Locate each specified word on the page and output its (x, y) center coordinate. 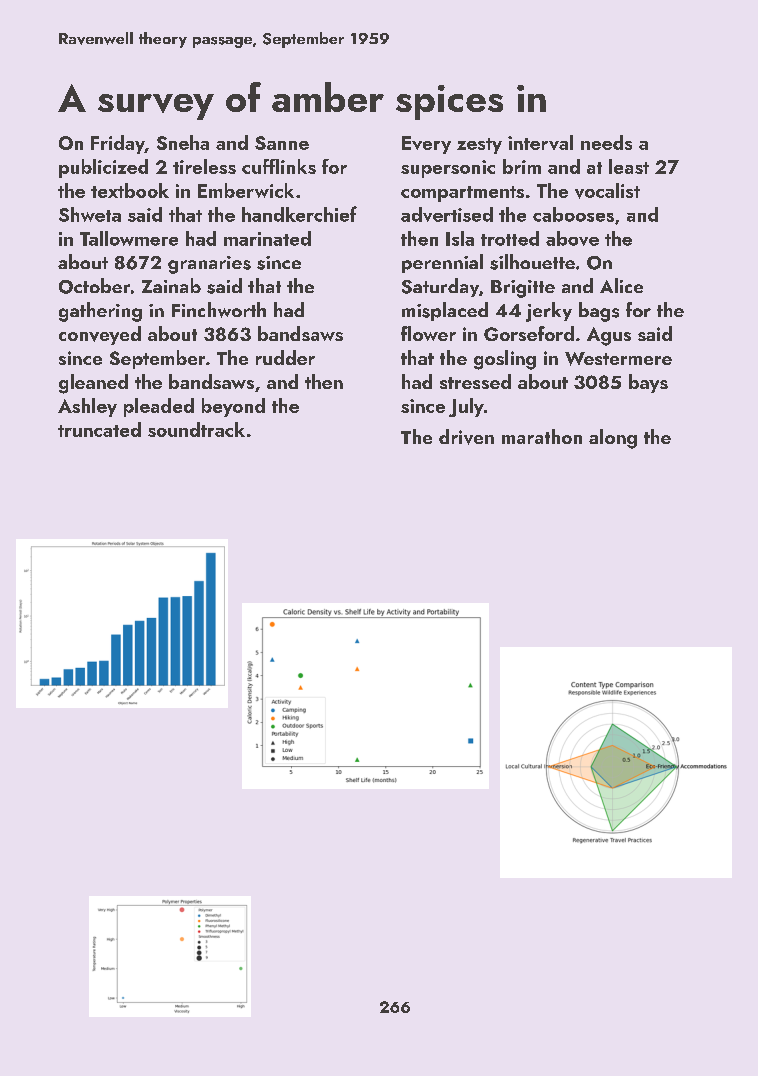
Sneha (183, 142)
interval (540, 142)
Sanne (282, 143)
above (572, 238)
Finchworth (219, 310)
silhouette (532, 262)
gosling (505, 360)
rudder (285, 357)
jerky (549, 312)
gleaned (93, 384)
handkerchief (299, 214)
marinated (267, 238)
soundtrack (196, 429)
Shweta (90, 214)
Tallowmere (129, 238)
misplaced (445, 311)
